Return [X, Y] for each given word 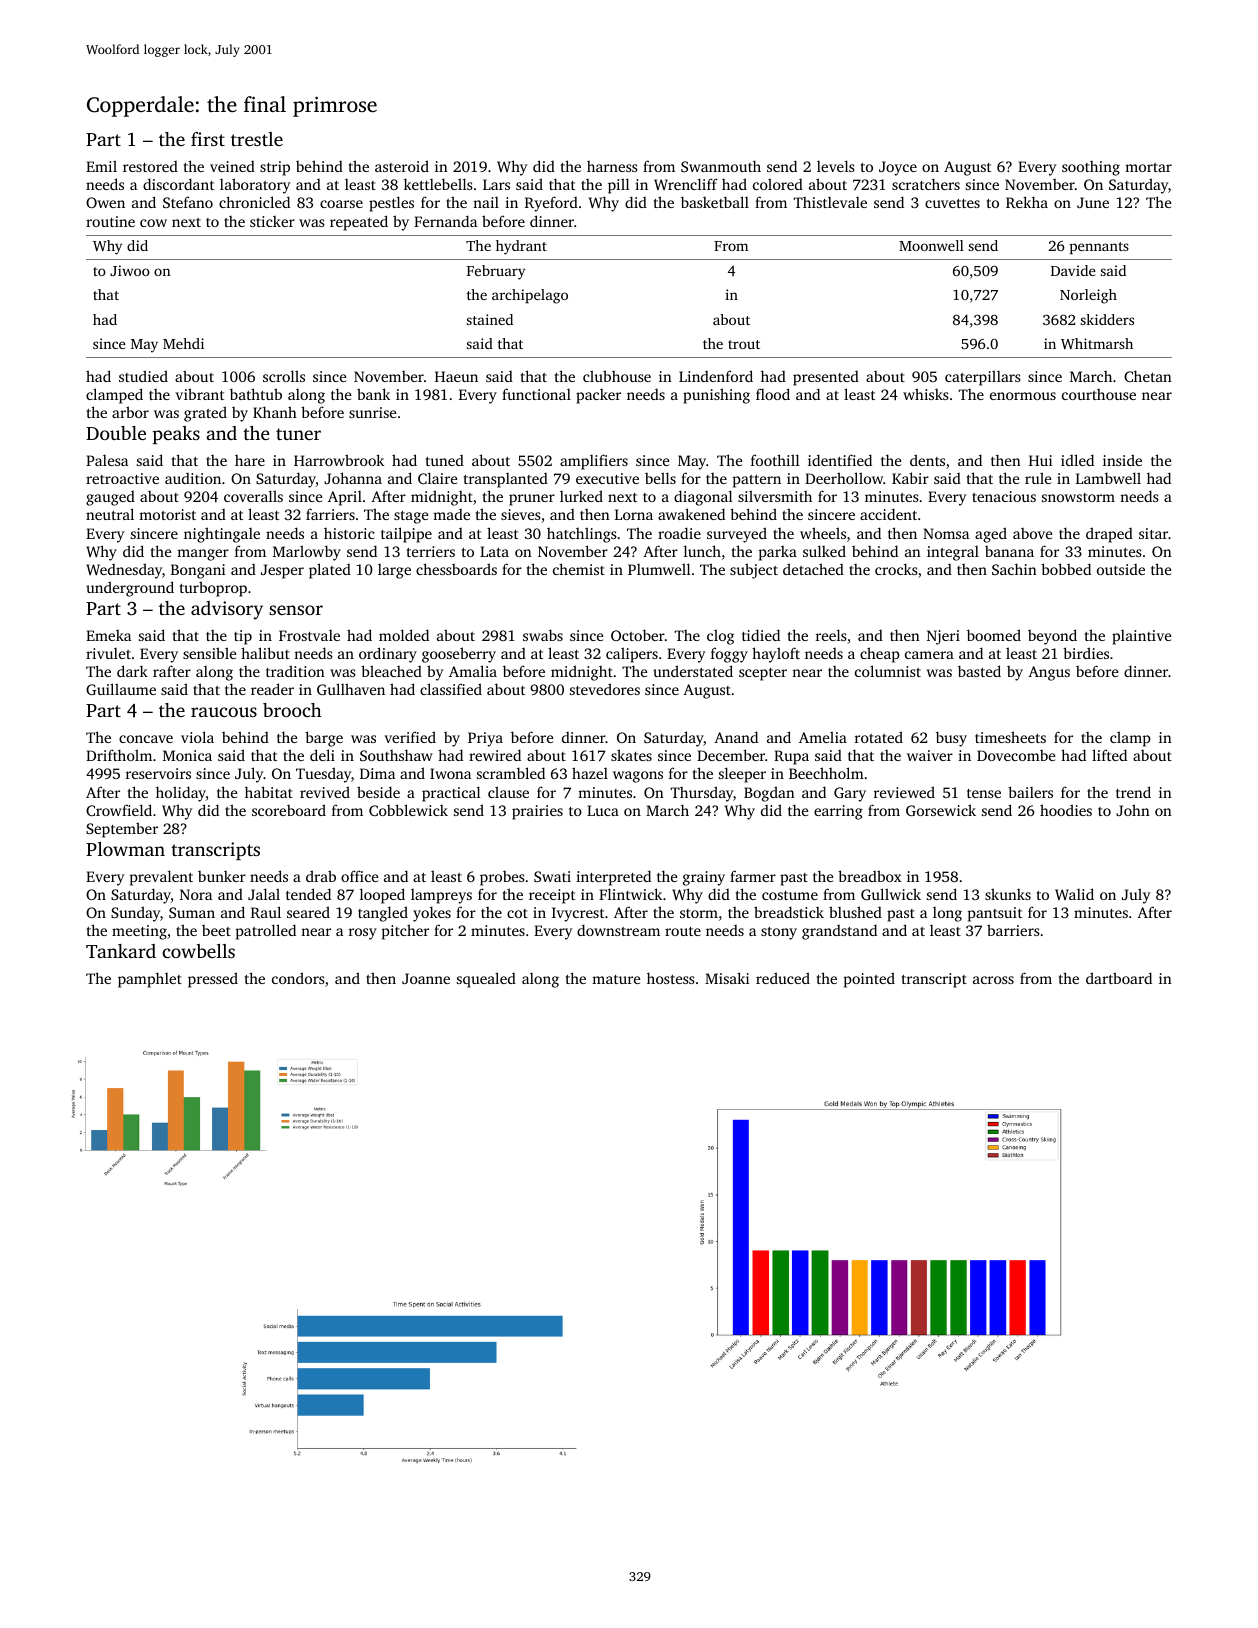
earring [838, 812]
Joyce [898, 168]
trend [1133, 792]
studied [143, 376]
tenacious [1004, 496]
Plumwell [659, 569]
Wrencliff [686, 184]
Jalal [264, 894]
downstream [618, 930]
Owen [105, 202]
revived [325, 792]
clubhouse [617, 376]
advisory [227, 610]
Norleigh [1088, 296]
